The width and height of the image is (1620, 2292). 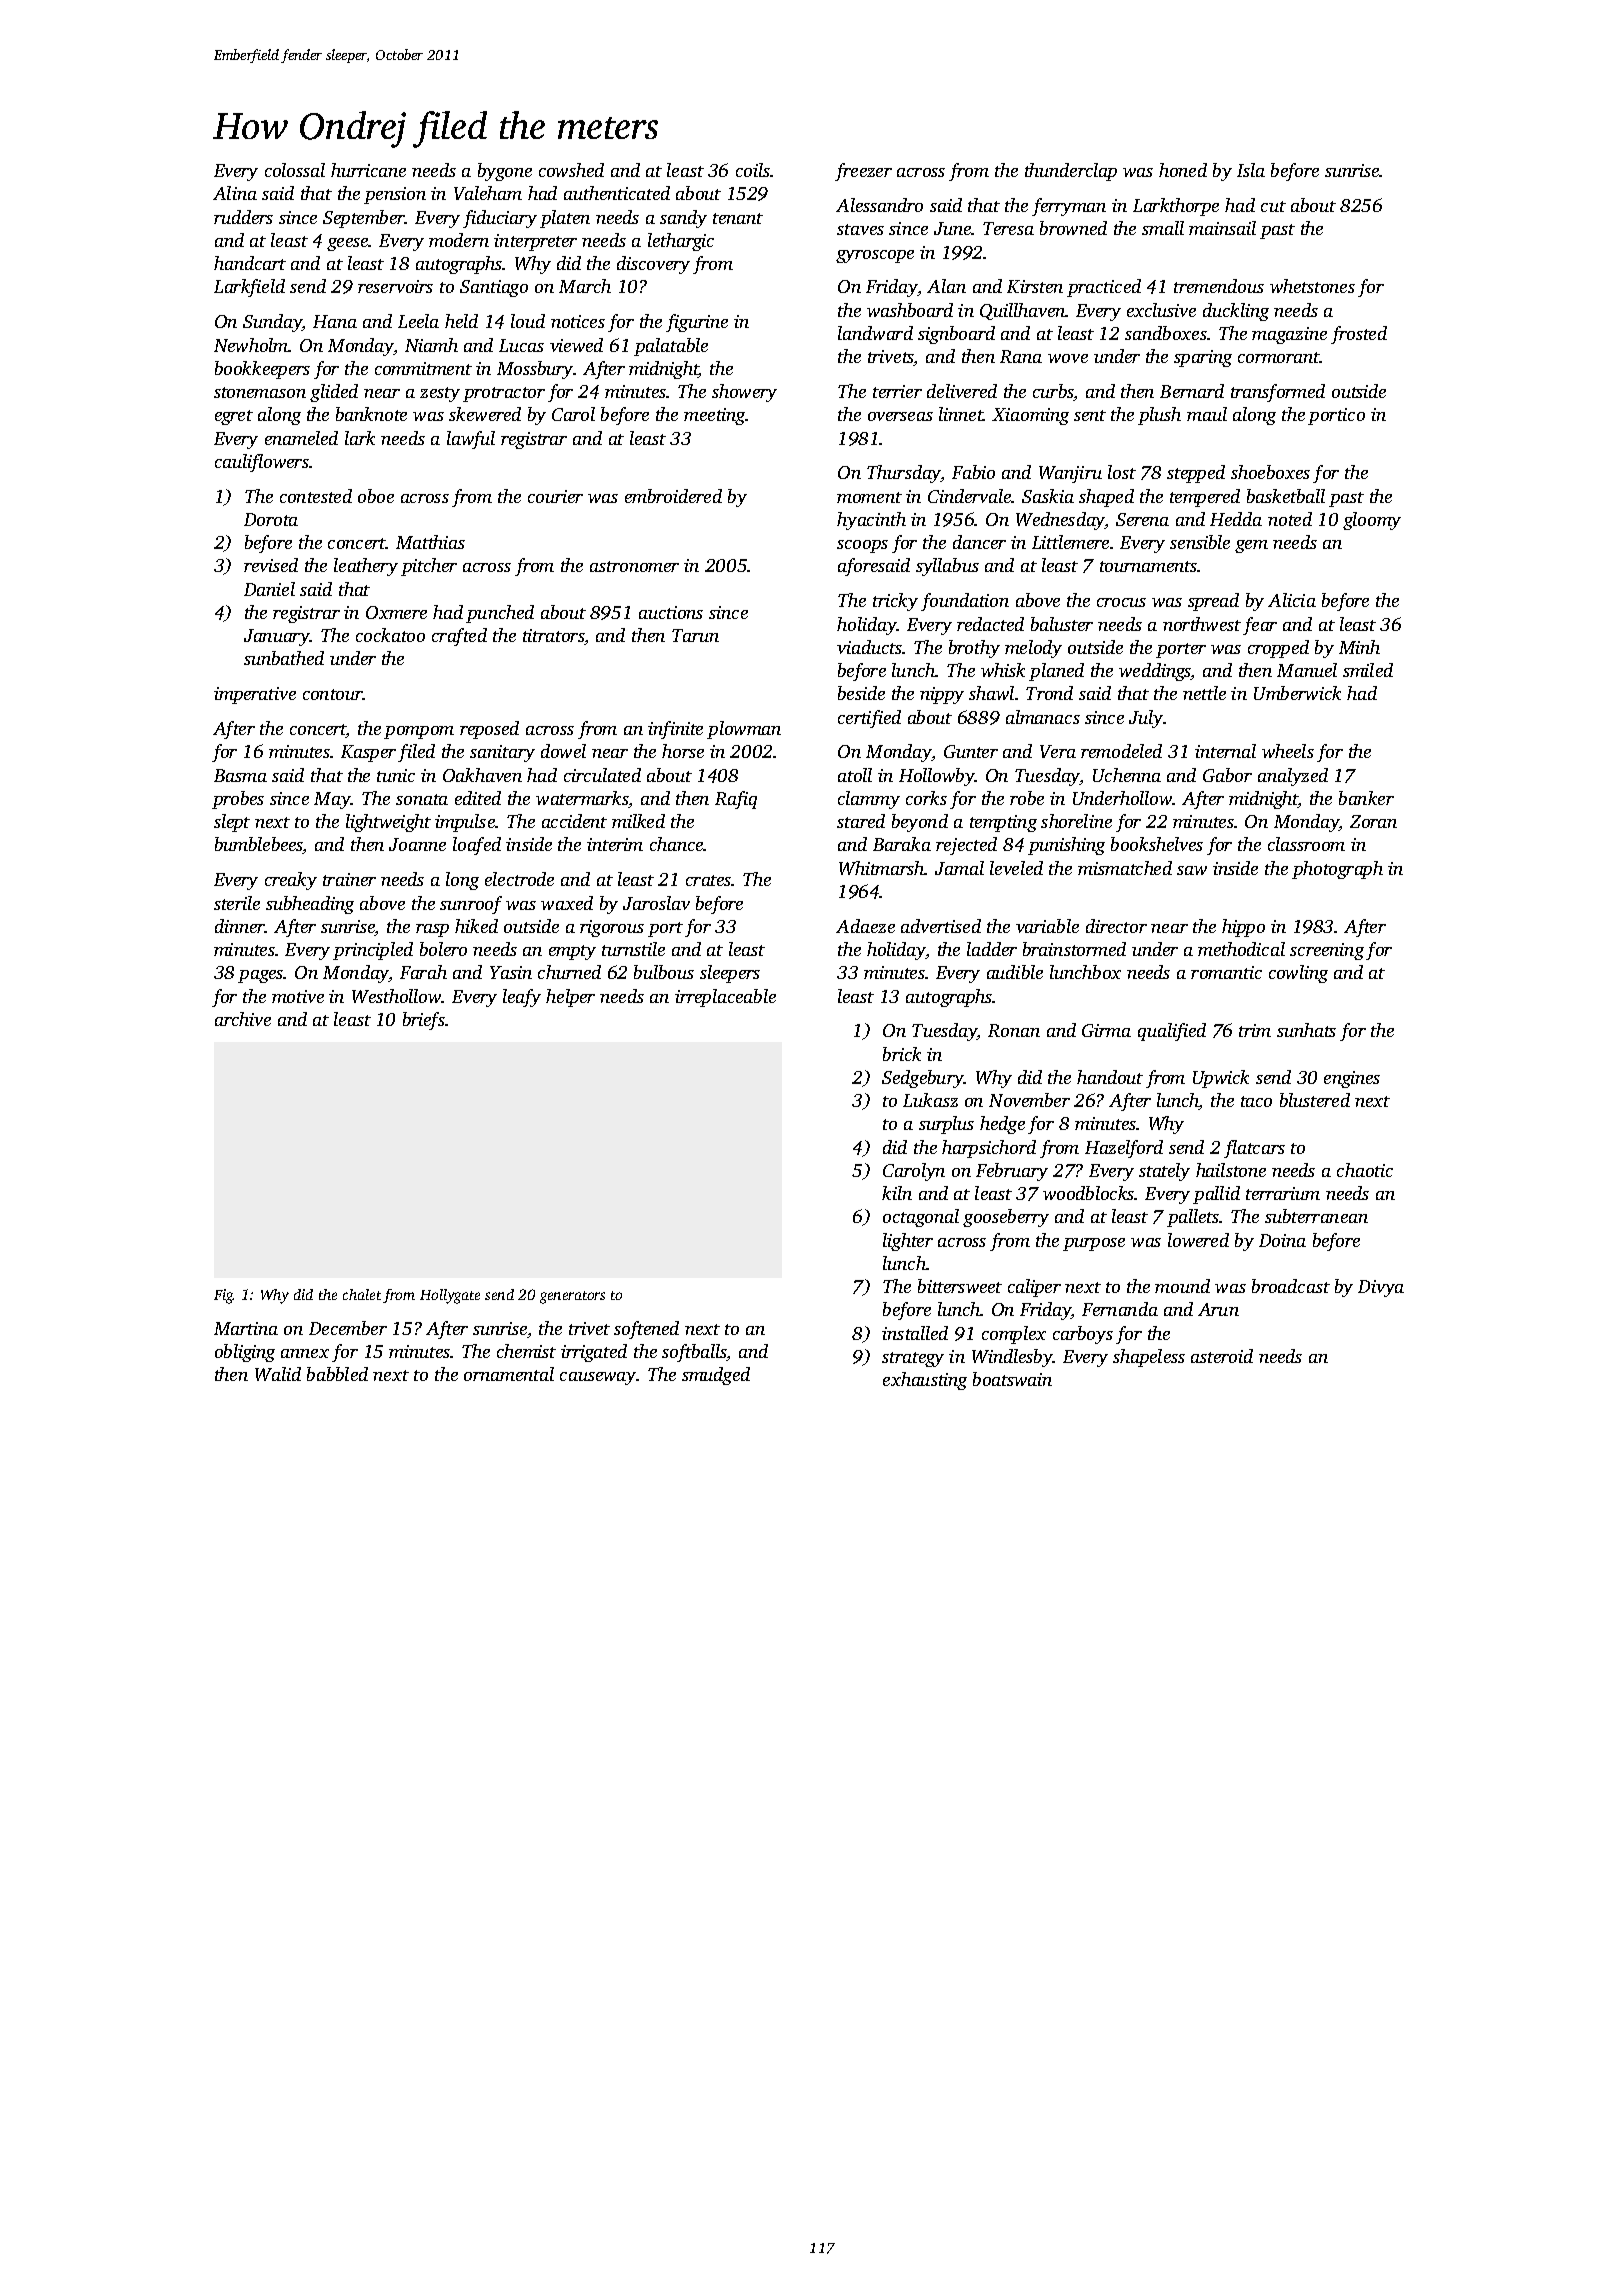 What do you see at coordinates (1213, 602) in the image?
I see `spread` at bounding box center [1213, 602].
